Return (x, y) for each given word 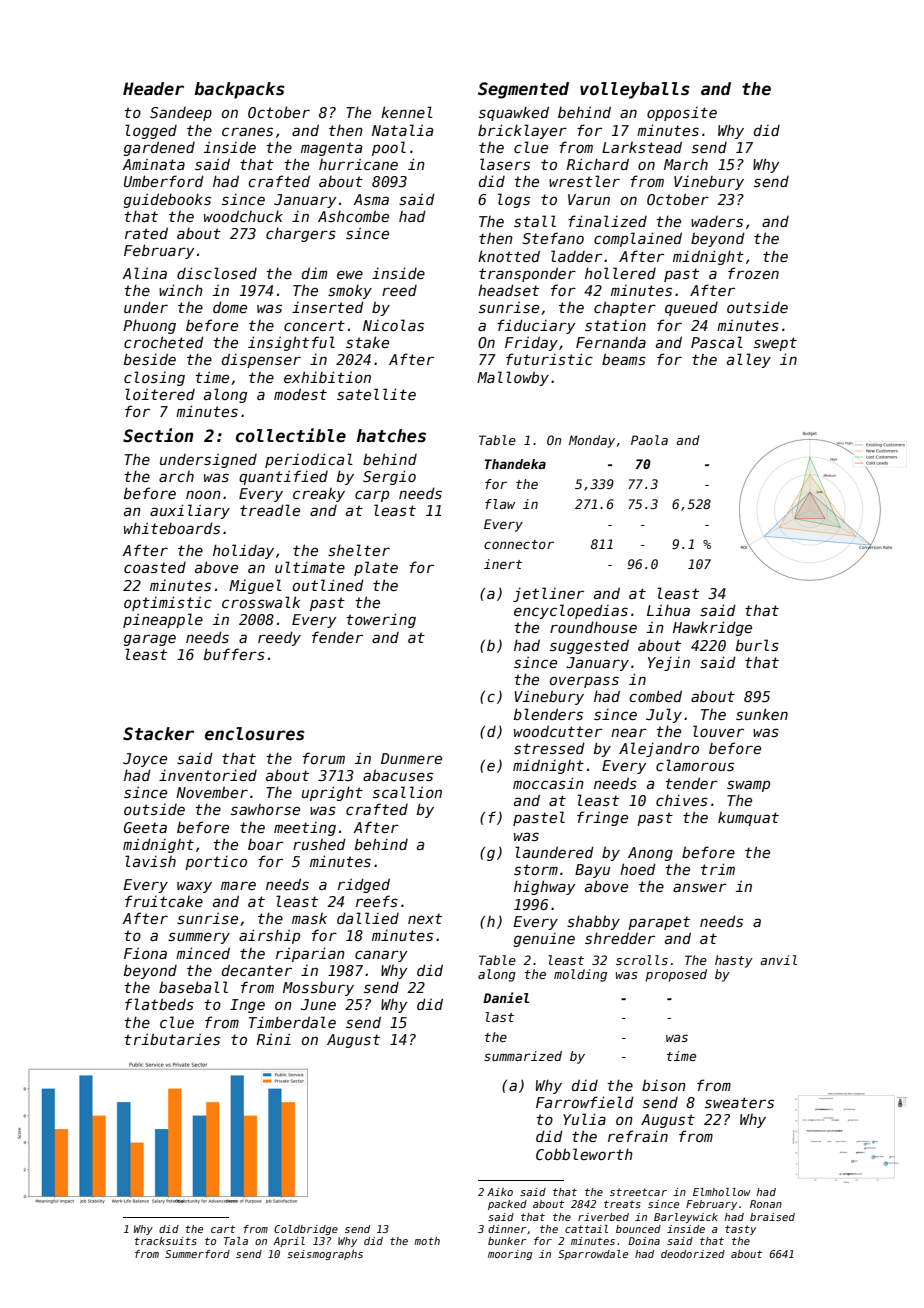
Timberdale (292, 1022)
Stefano (553, 238)
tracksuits (165, 1241)
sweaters (739, 1102)
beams (624, 359)
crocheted (164, 342)
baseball (193, 987)
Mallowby (513, 378)
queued (691, 309)
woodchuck (243, 216)
